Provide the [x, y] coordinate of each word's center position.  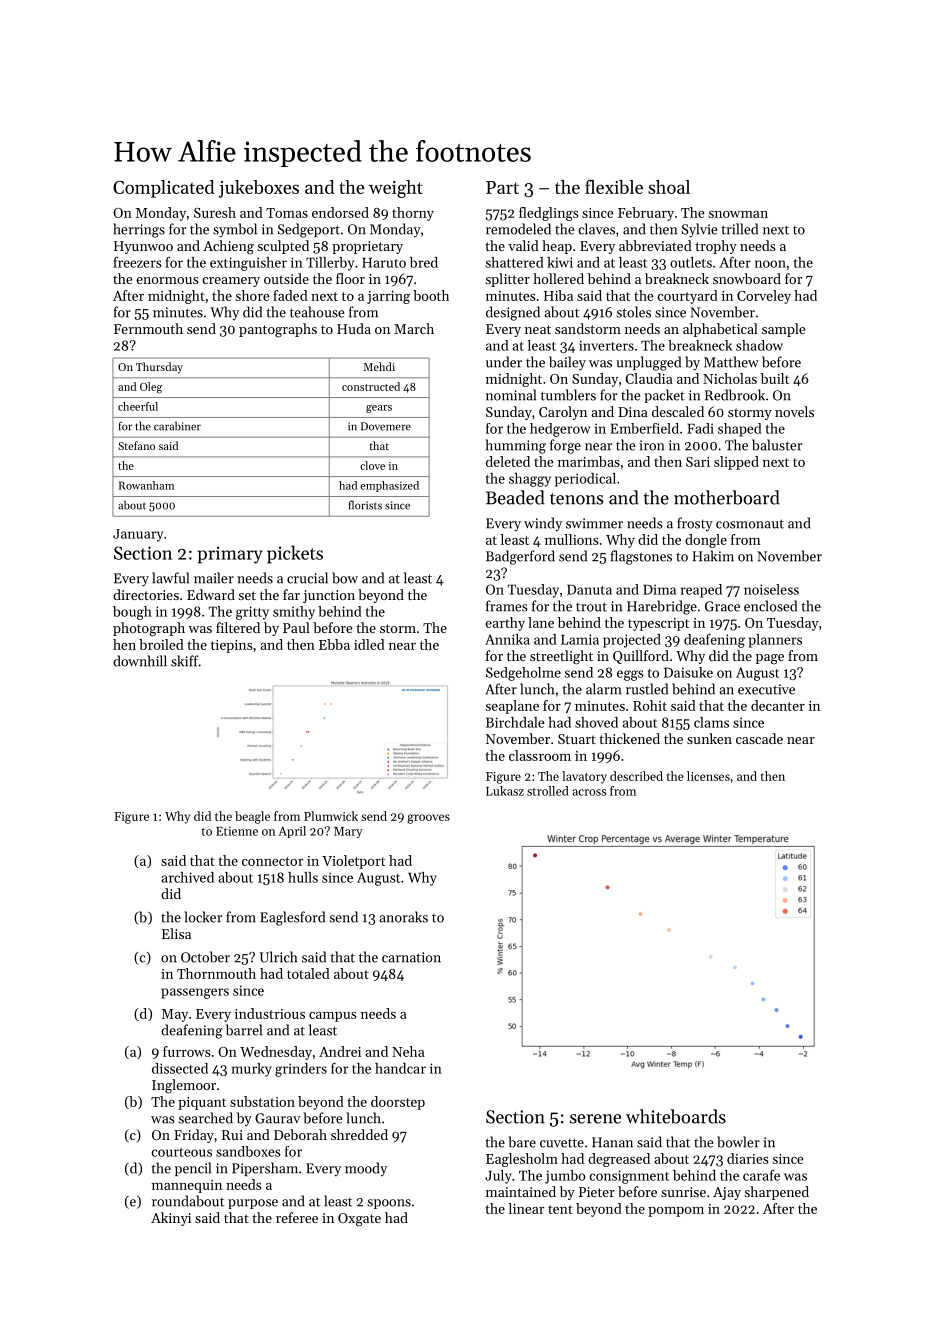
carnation [411, 957]
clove [372, 465]
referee [297, 1217]
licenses [708, 776]
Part [502, 187]
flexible [614, 186]
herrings [139, 230]
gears [379, 409]
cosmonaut [750, 524]
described [636, 776]
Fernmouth [148, 328]
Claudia [649, 378]
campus [333, 1017]
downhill [140, 661]
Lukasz [505, 791]
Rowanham [146, 485]
